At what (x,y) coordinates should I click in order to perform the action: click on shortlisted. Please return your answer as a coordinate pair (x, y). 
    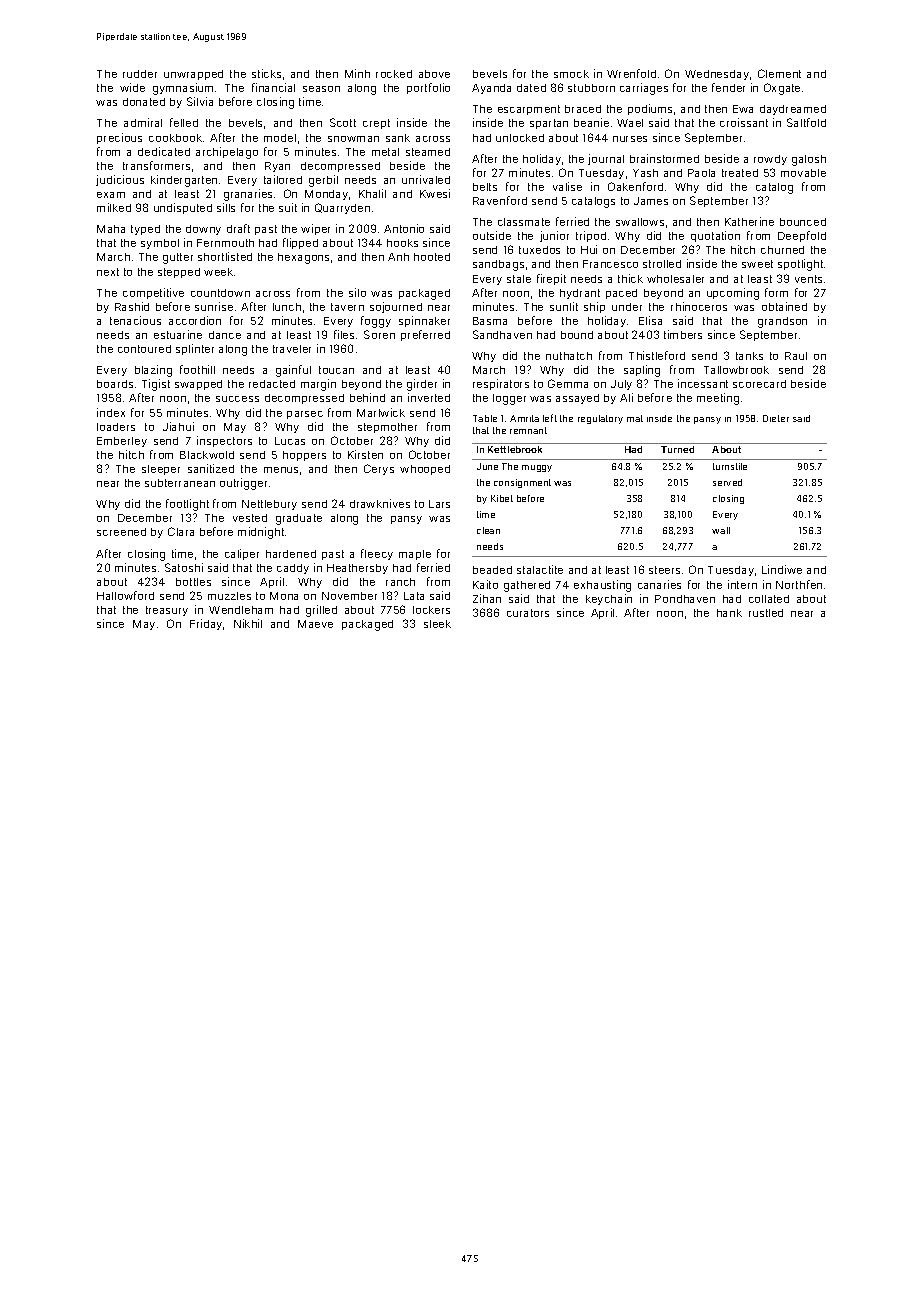
    Looking at the image, I should click on (225, 256).
